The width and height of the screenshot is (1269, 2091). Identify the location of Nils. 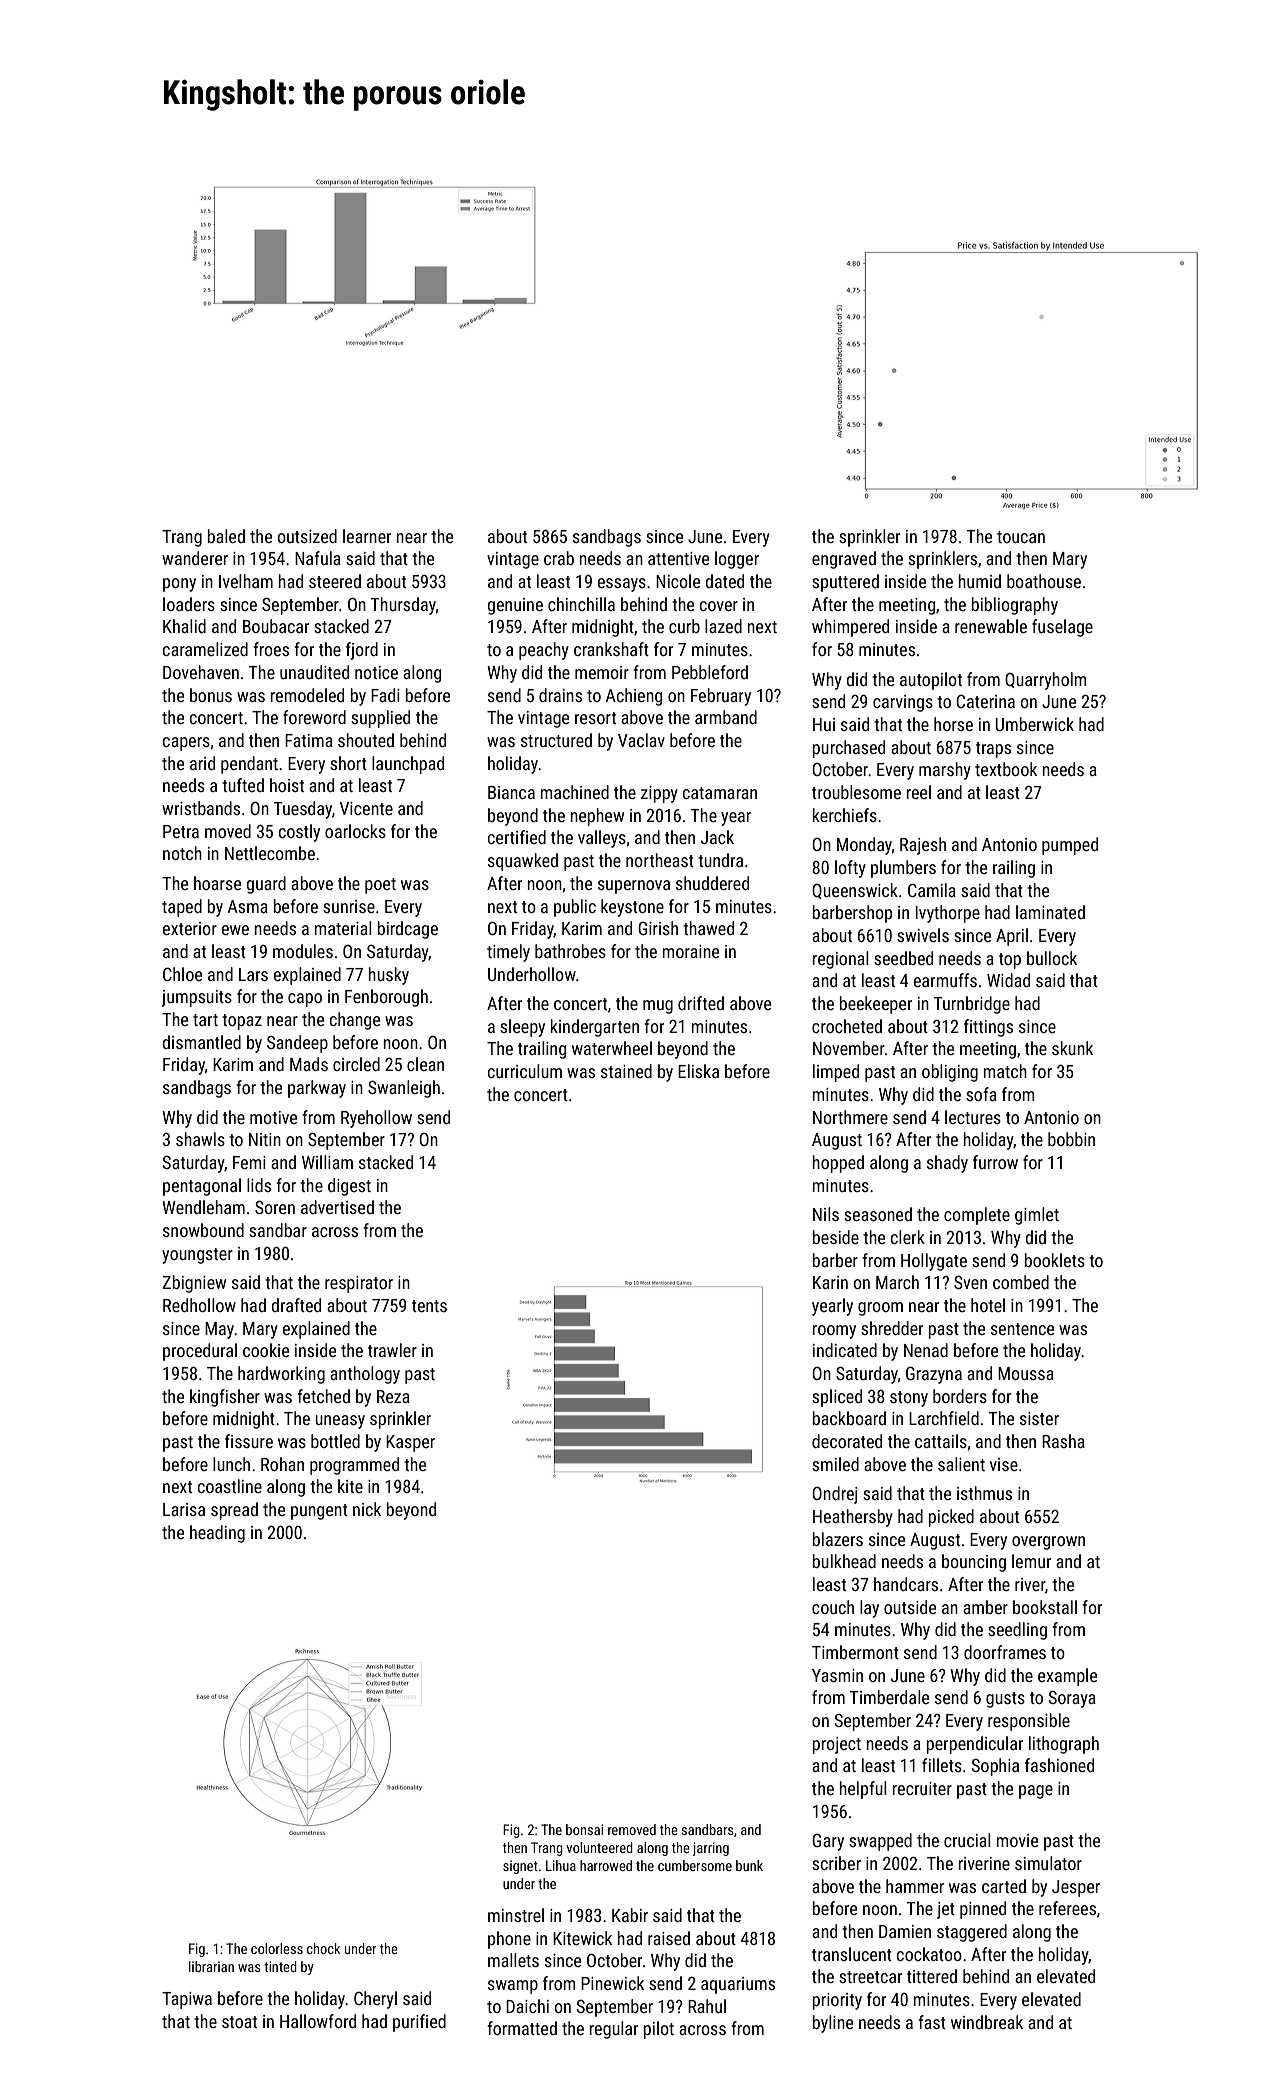
(826, 1214).
